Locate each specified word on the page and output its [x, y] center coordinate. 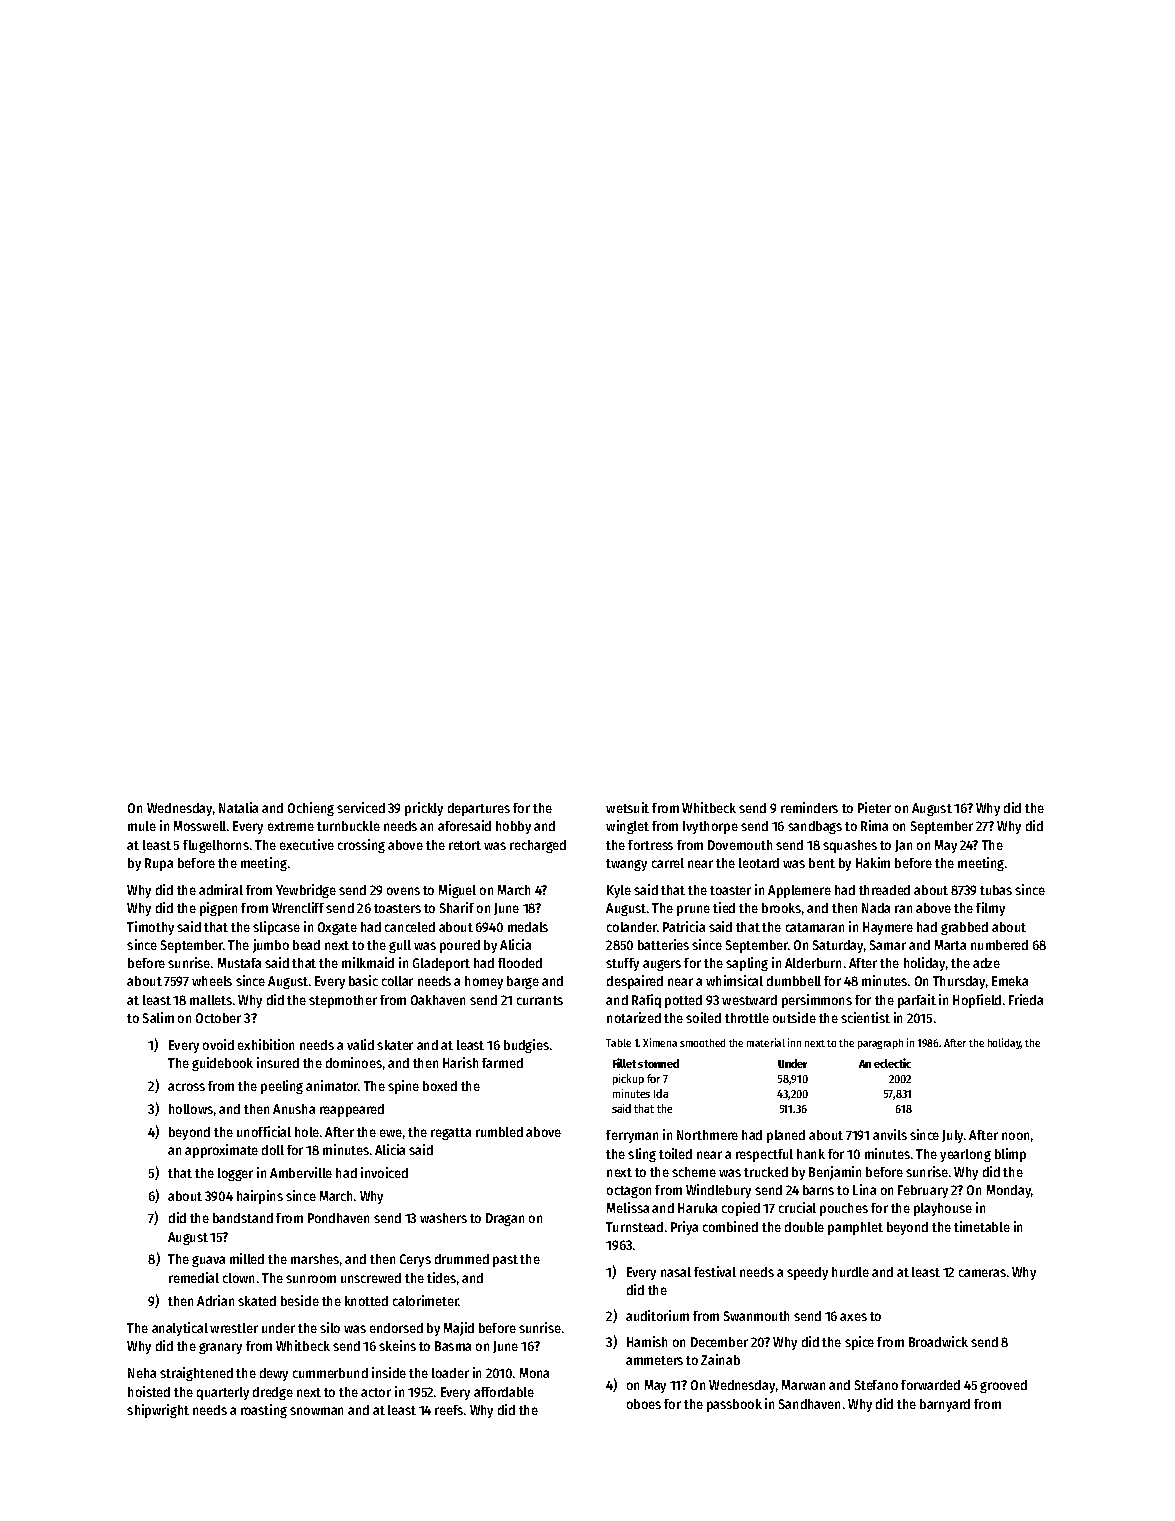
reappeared [352, 1110]
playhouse [943, 1209]
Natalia [238, 807]
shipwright [158, 1411]
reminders [809, 807]
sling [642, 1155]
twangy [626, 865]
